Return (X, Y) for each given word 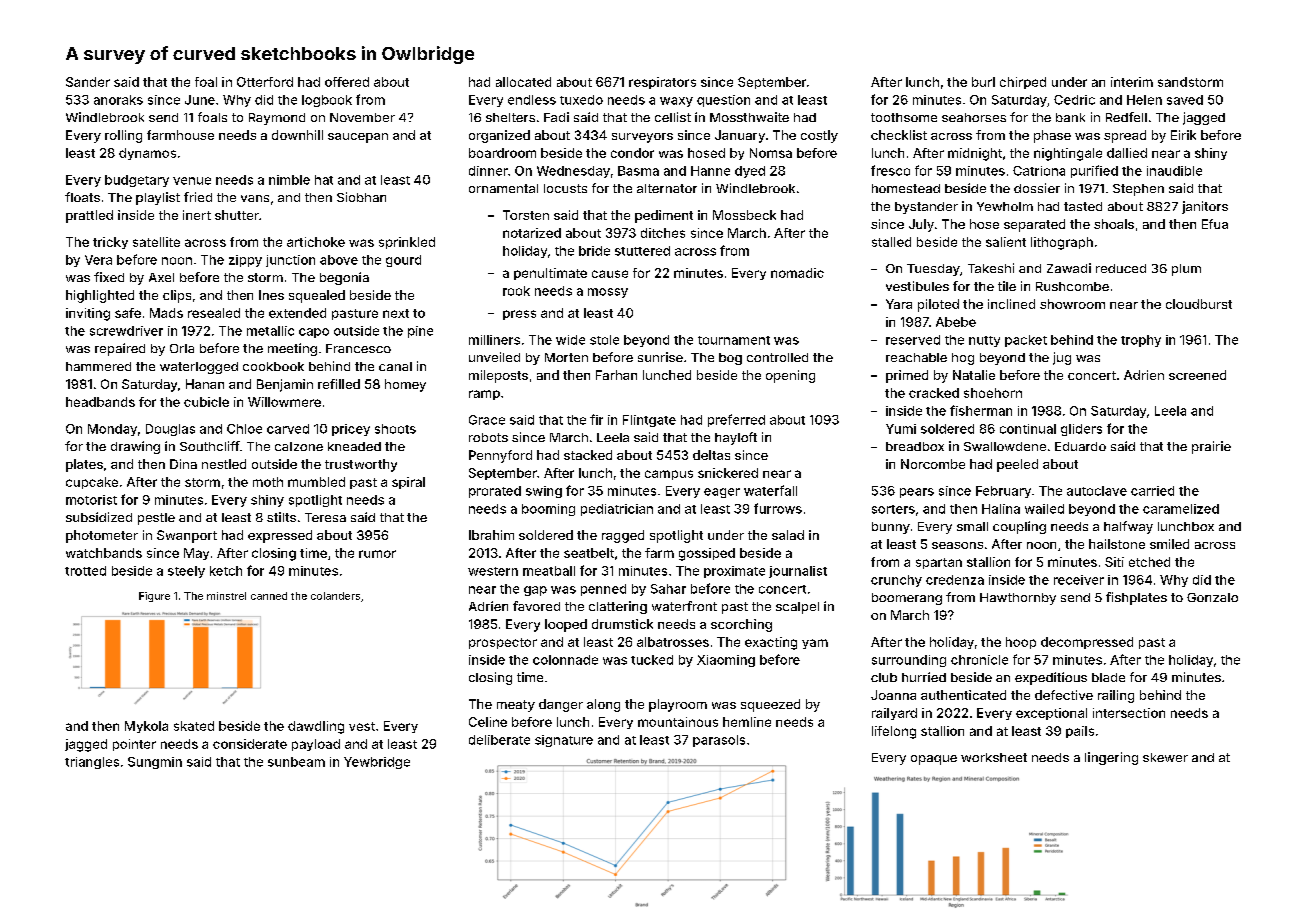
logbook (327, 101)
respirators (662, 83)
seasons (957, 545)
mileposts (498, 376)
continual (1028, 429)
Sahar (668, 589)
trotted (85, 571)
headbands (100, 402)
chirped (1023, 83)
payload (316, 745)
